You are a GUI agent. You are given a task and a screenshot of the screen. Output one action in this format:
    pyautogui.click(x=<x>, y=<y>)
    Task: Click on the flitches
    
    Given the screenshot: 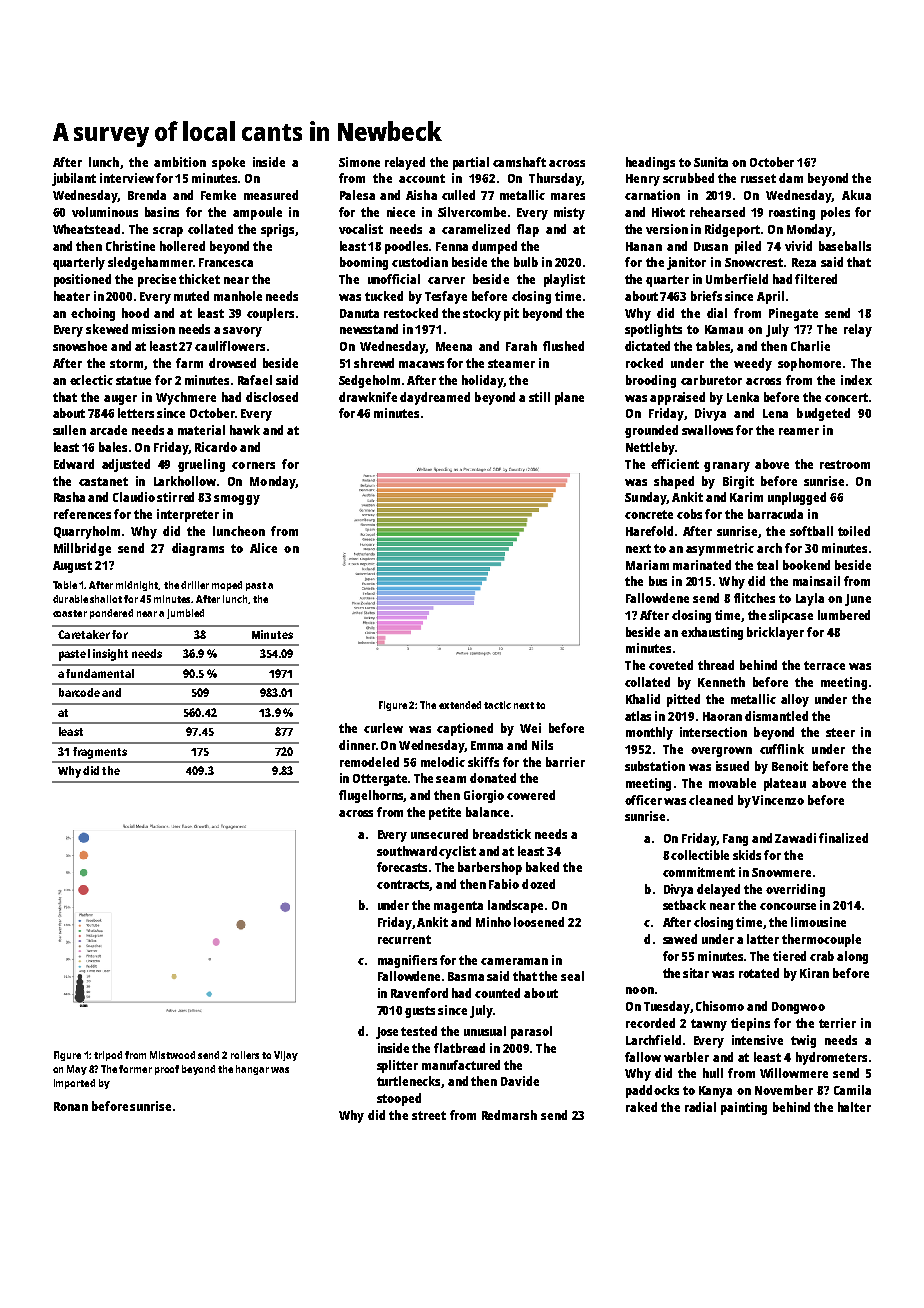 What is the action you would take?
    pyautogui.click(x=754, y=598)
